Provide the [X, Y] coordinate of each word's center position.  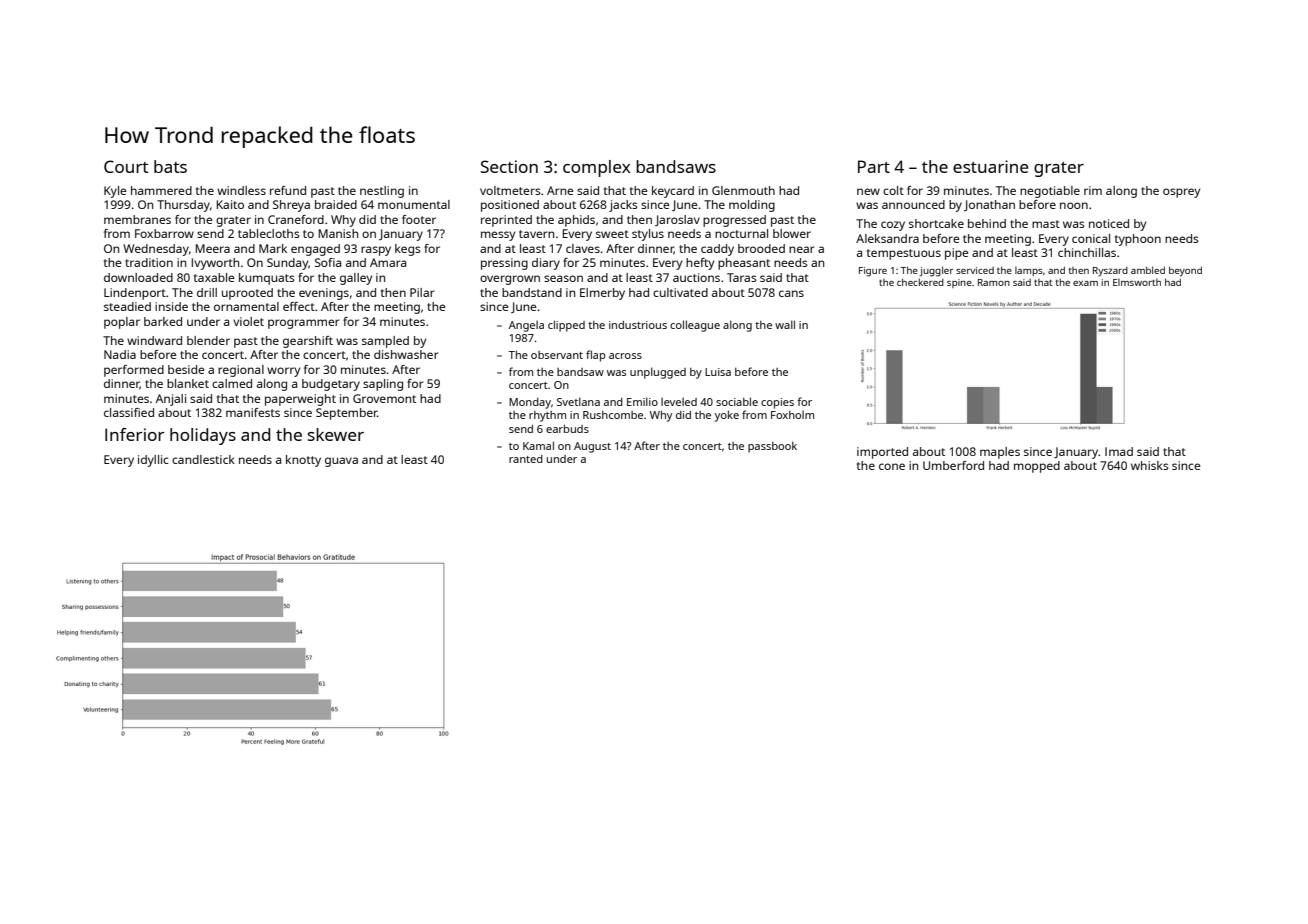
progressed [734, 221]
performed [134, 371]
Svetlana [578, 401]
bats [170, 166]
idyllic [153, 461]
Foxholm [792, 414]
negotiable [1050, 192]
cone [892, 466]
